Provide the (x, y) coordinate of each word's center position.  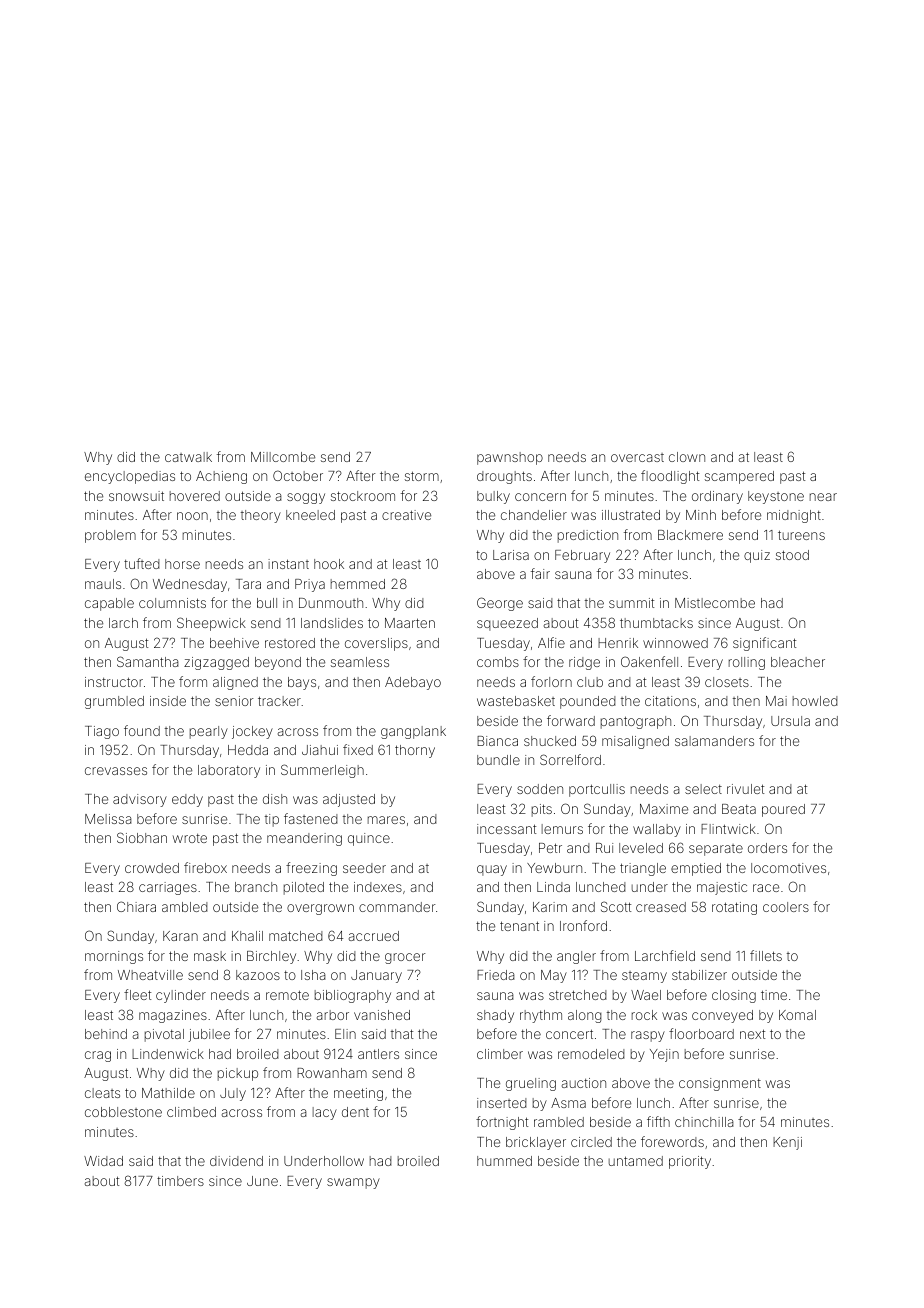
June (262, 1181)
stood (792, 555)
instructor (114, 682)
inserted (502, 1103)
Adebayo (413, 683)
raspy (648, 1036)
